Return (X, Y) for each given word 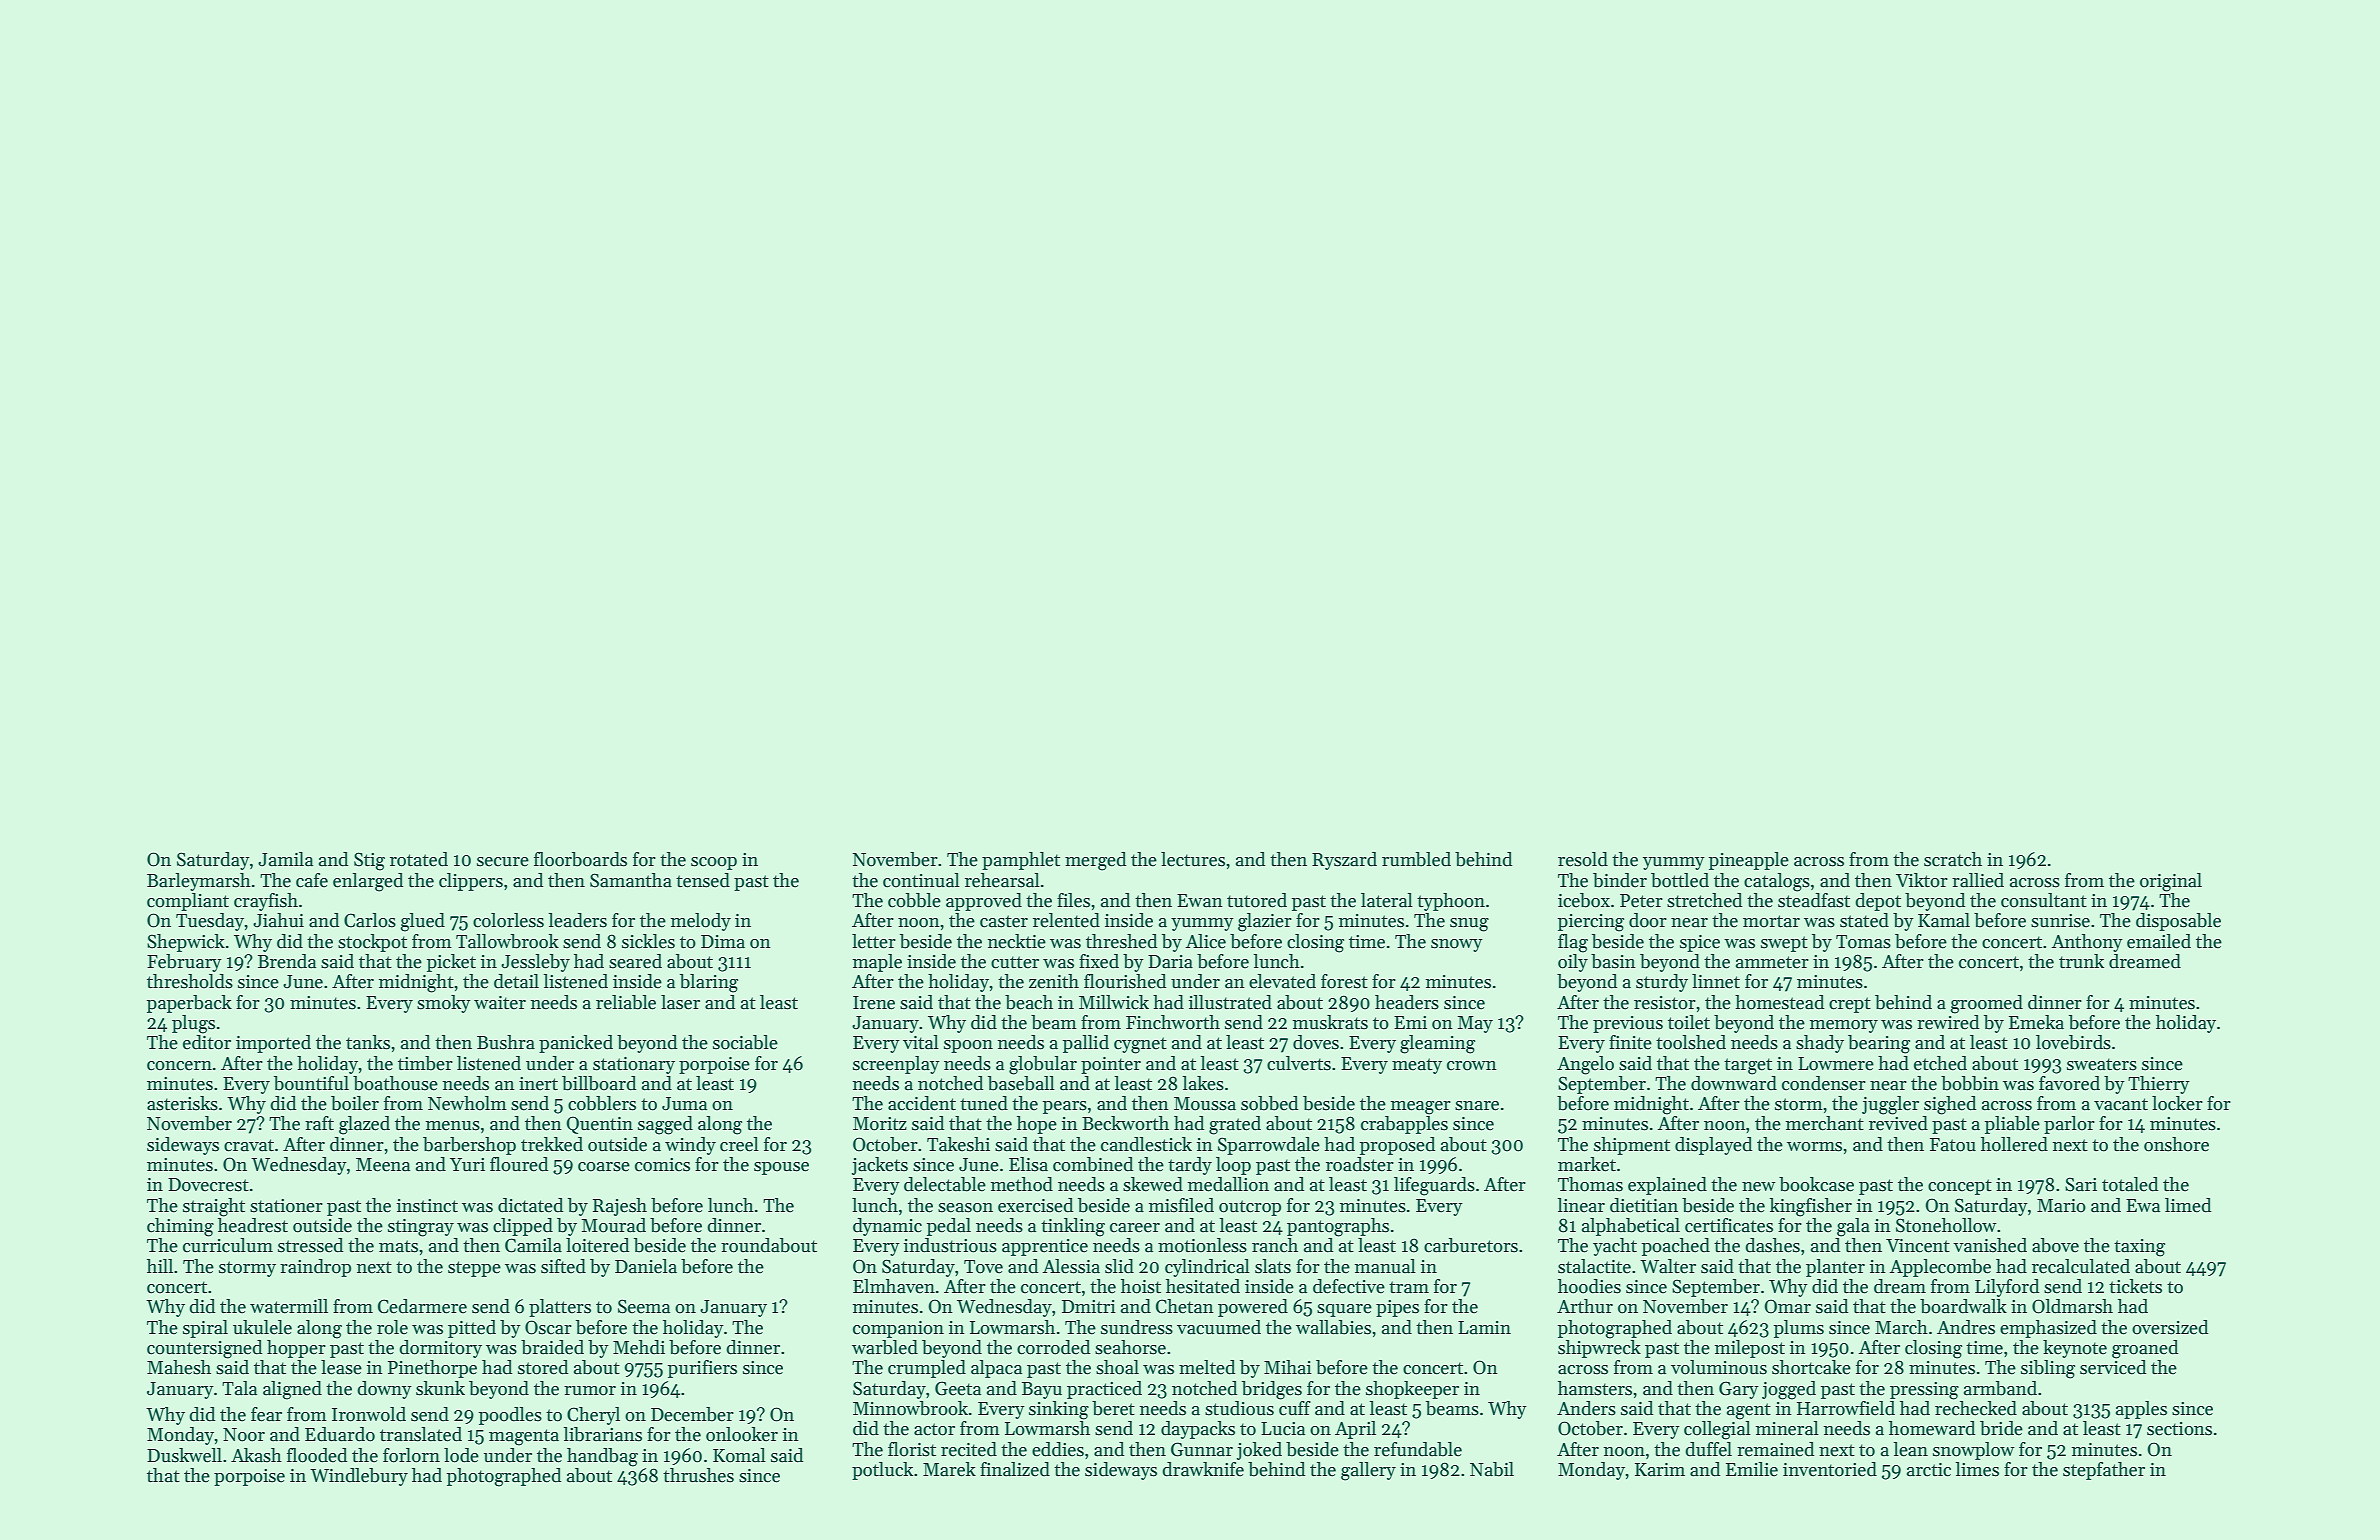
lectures (1193, 859)
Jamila (285, 859)
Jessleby (535, 963)
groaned (2145, 1349)
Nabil (1492, 1469)
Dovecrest (208, 1185)
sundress (1137, 1327)
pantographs (1338, 1227)
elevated (1282, 981)
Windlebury (359, 1477)
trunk (2081, 961)
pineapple (1749, 861)
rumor (590, 1391)
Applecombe (1940, 1268)
